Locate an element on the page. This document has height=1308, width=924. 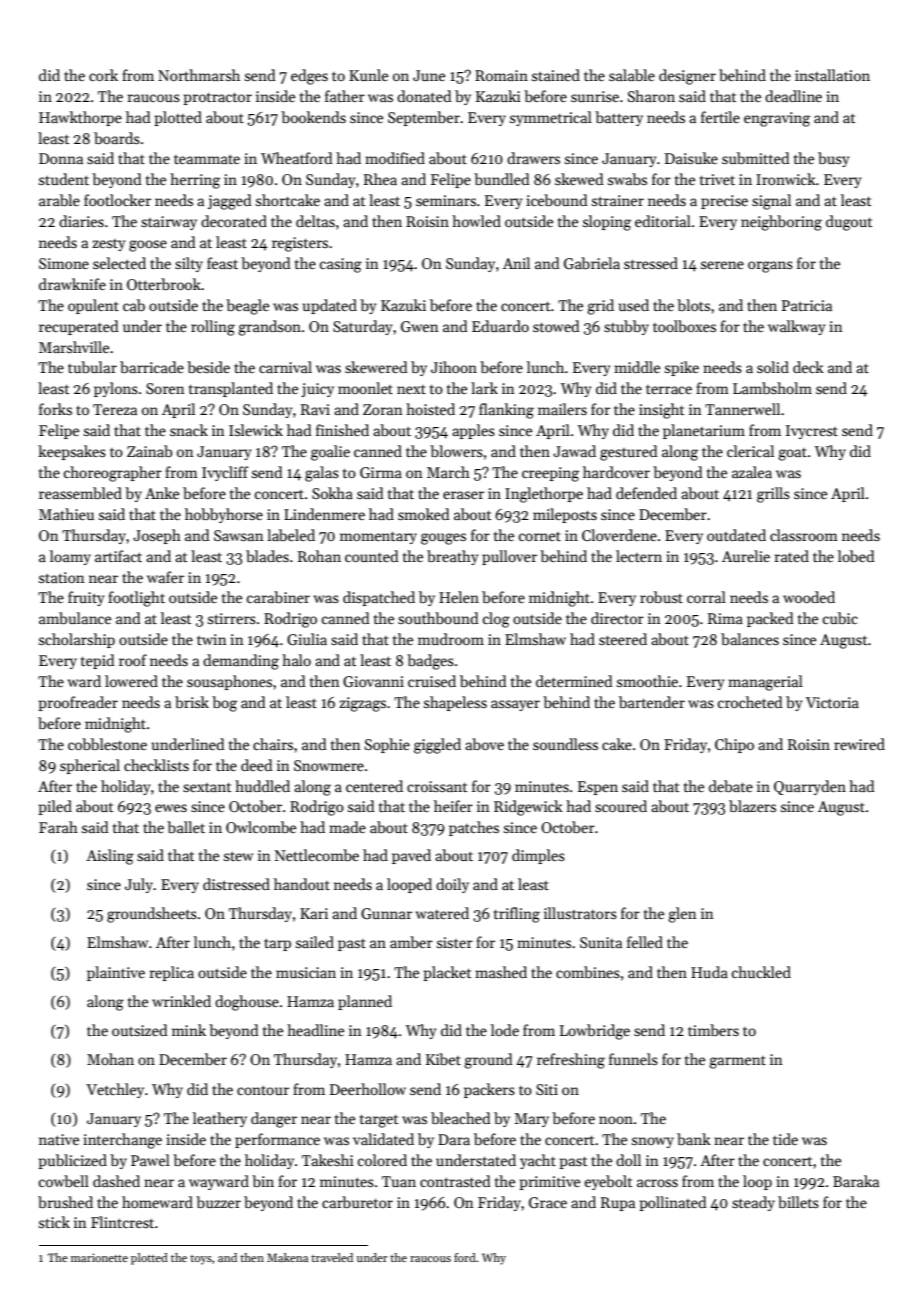
cork is located at coordinates (103, 75).
